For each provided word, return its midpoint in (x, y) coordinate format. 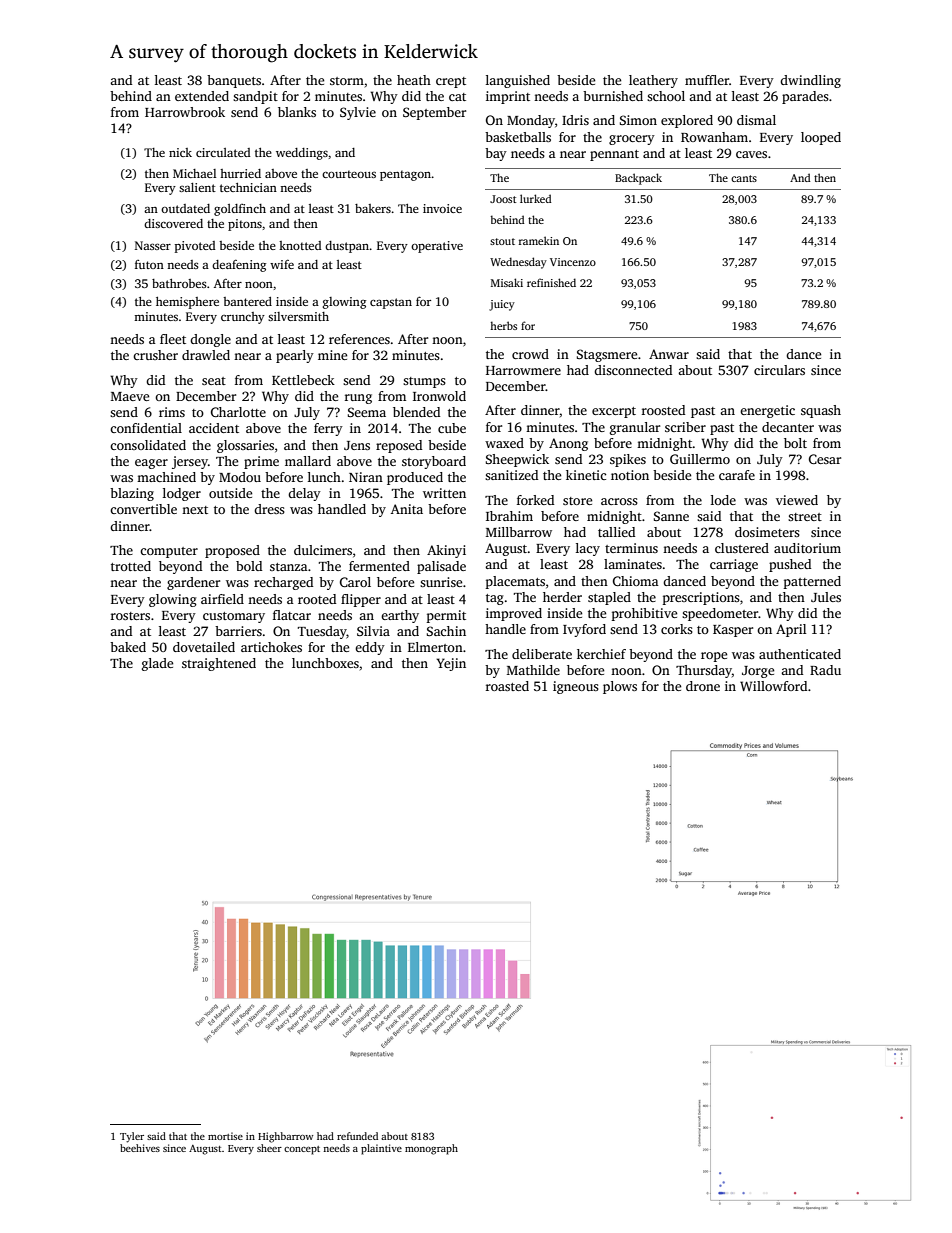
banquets (234, 81)
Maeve (130, 396)
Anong (568, 444)
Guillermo (700, 459)
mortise (225, 1136)
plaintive (381, 1149)
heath (414, 80)
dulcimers (323, 550)
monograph (431, 1149)
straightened (219, 664)
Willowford (773, 686)
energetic (767, 411)
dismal (756, 120)
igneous (576, 687)
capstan (391, 303)
